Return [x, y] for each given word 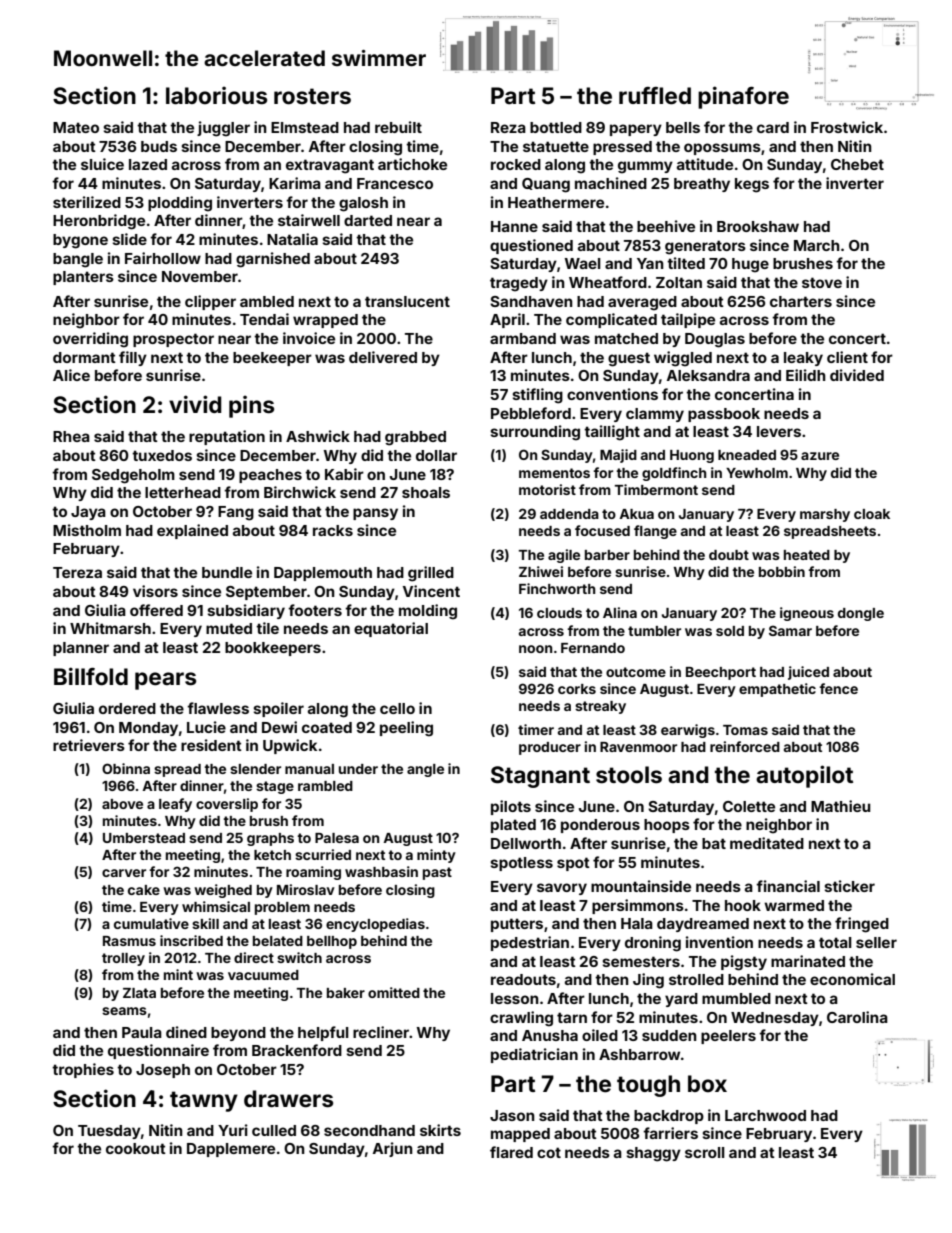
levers [779, 431]
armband [523, 338]
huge [750, 265]
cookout [136, 1148]
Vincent [431, 591]
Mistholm [87, 530]
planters [83, 278]
